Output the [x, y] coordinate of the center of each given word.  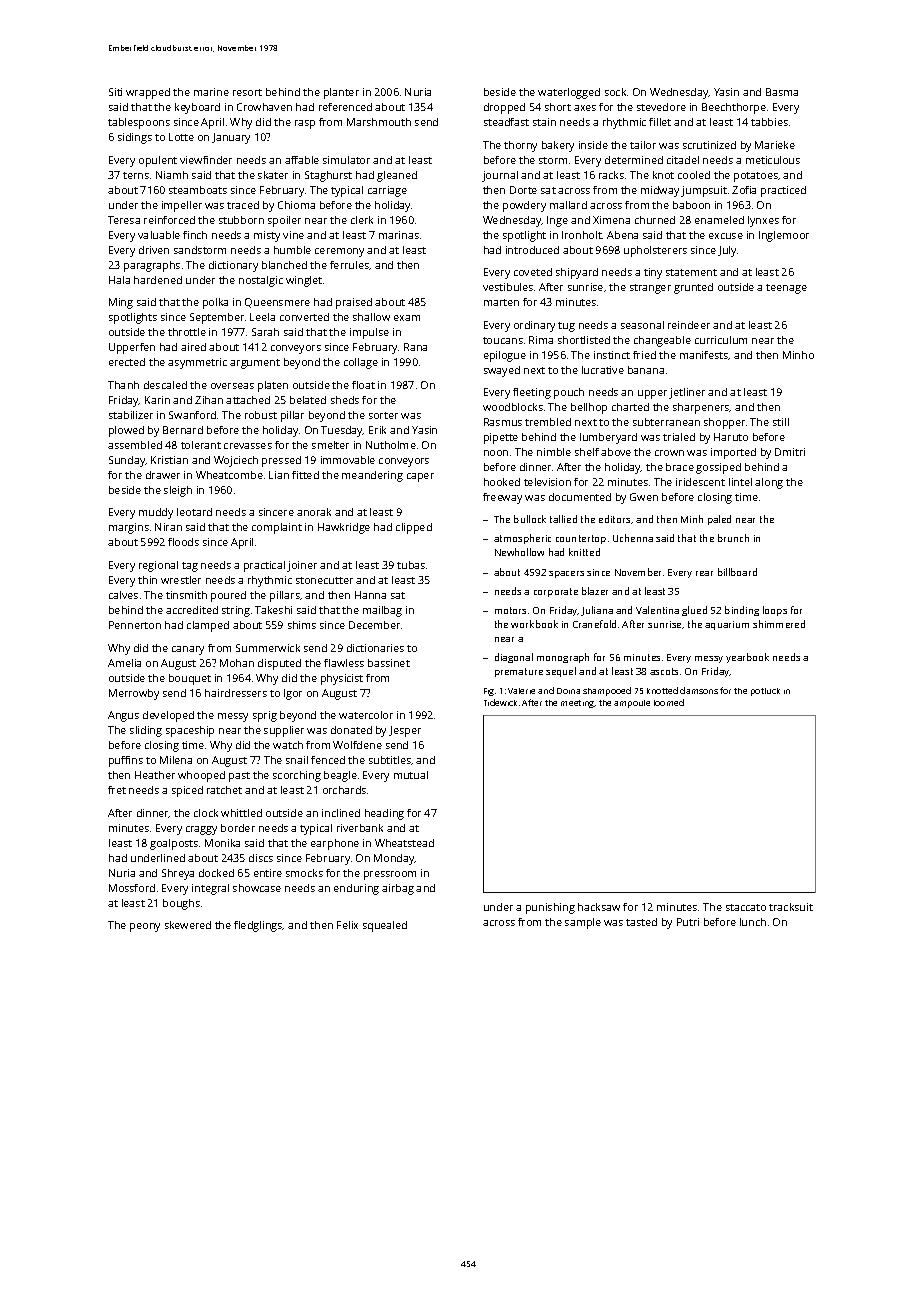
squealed [385, 926]
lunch [753, 922]
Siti [115, 92]
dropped [504, 108]
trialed [679, 437]
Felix [347, 925]
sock [615, 92]
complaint [277, 528]
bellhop [589, 408]
